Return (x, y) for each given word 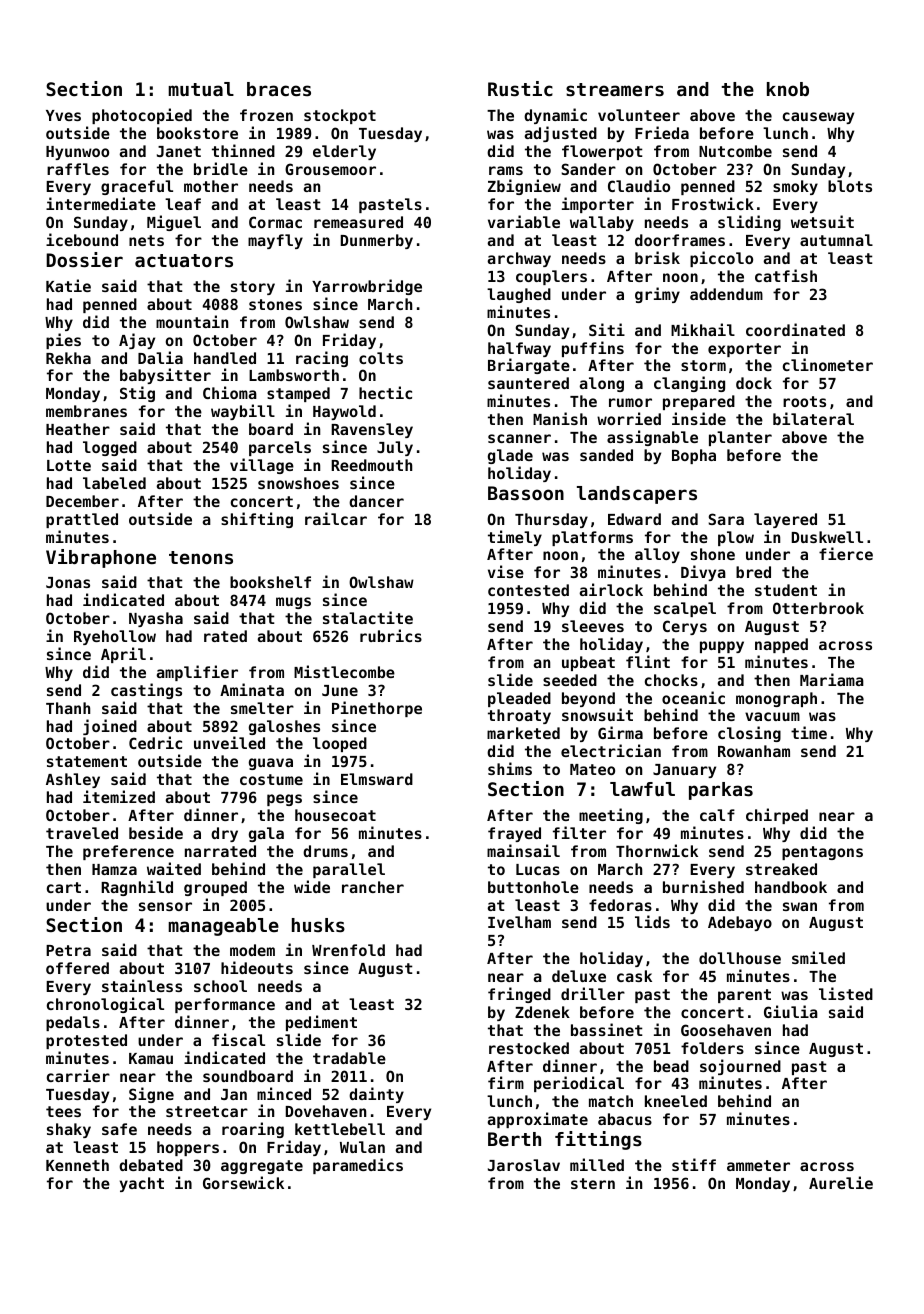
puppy (722, 647)
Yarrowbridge (367, 287)
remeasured (358, 222)
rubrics (391, 635)
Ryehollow (115, 637)
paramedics (358, 1166)
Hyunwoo (77, 153)
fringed (519, 995)
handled (225, 358)
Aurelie (841, 1182)
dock (754, 383)
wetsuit (822, 221)
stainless (142, 985)
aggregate (262, 1167)
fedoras (620, 905)
